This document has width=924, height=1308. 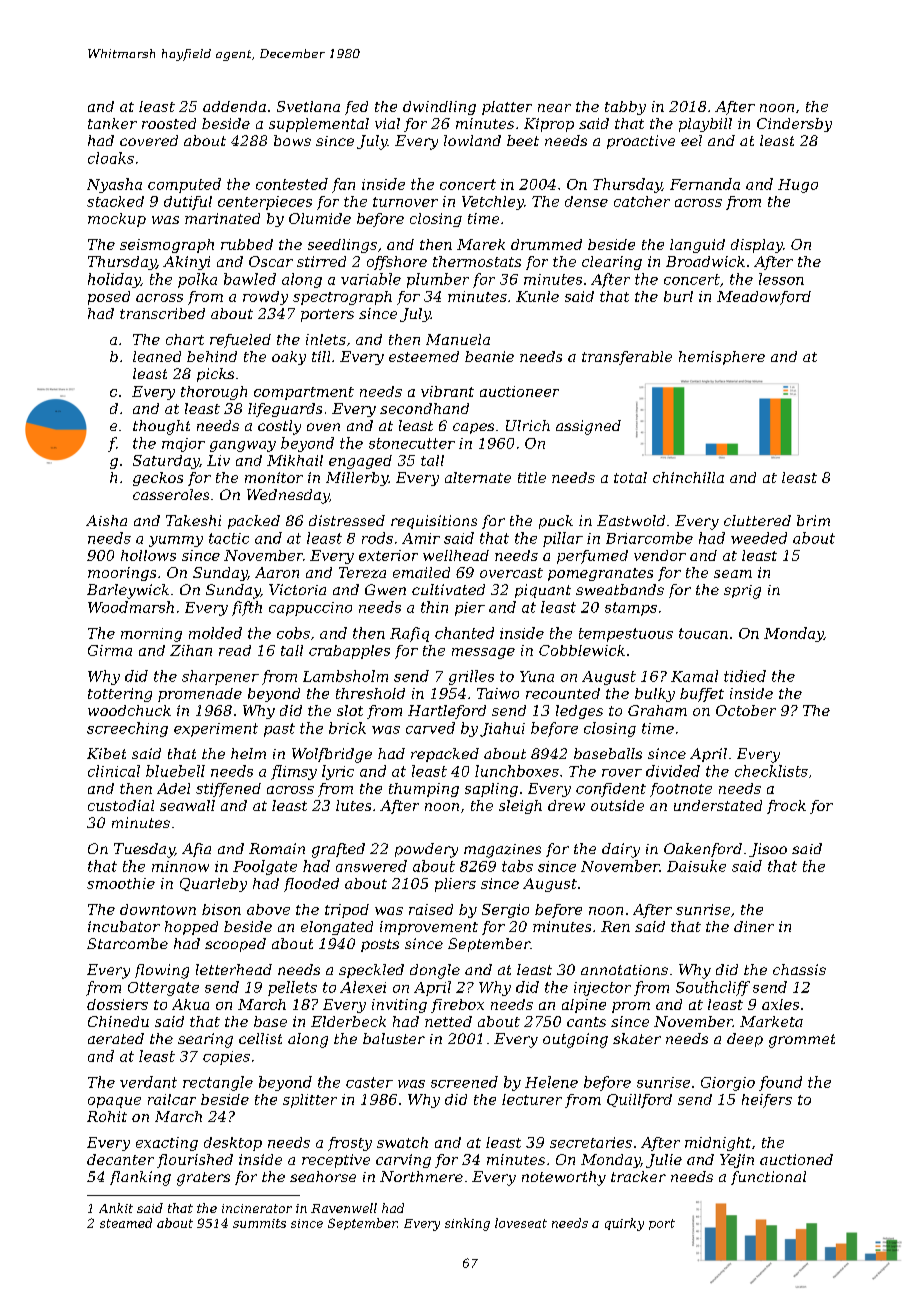 I want to click on steamed, so click(x=126, y=1223).
